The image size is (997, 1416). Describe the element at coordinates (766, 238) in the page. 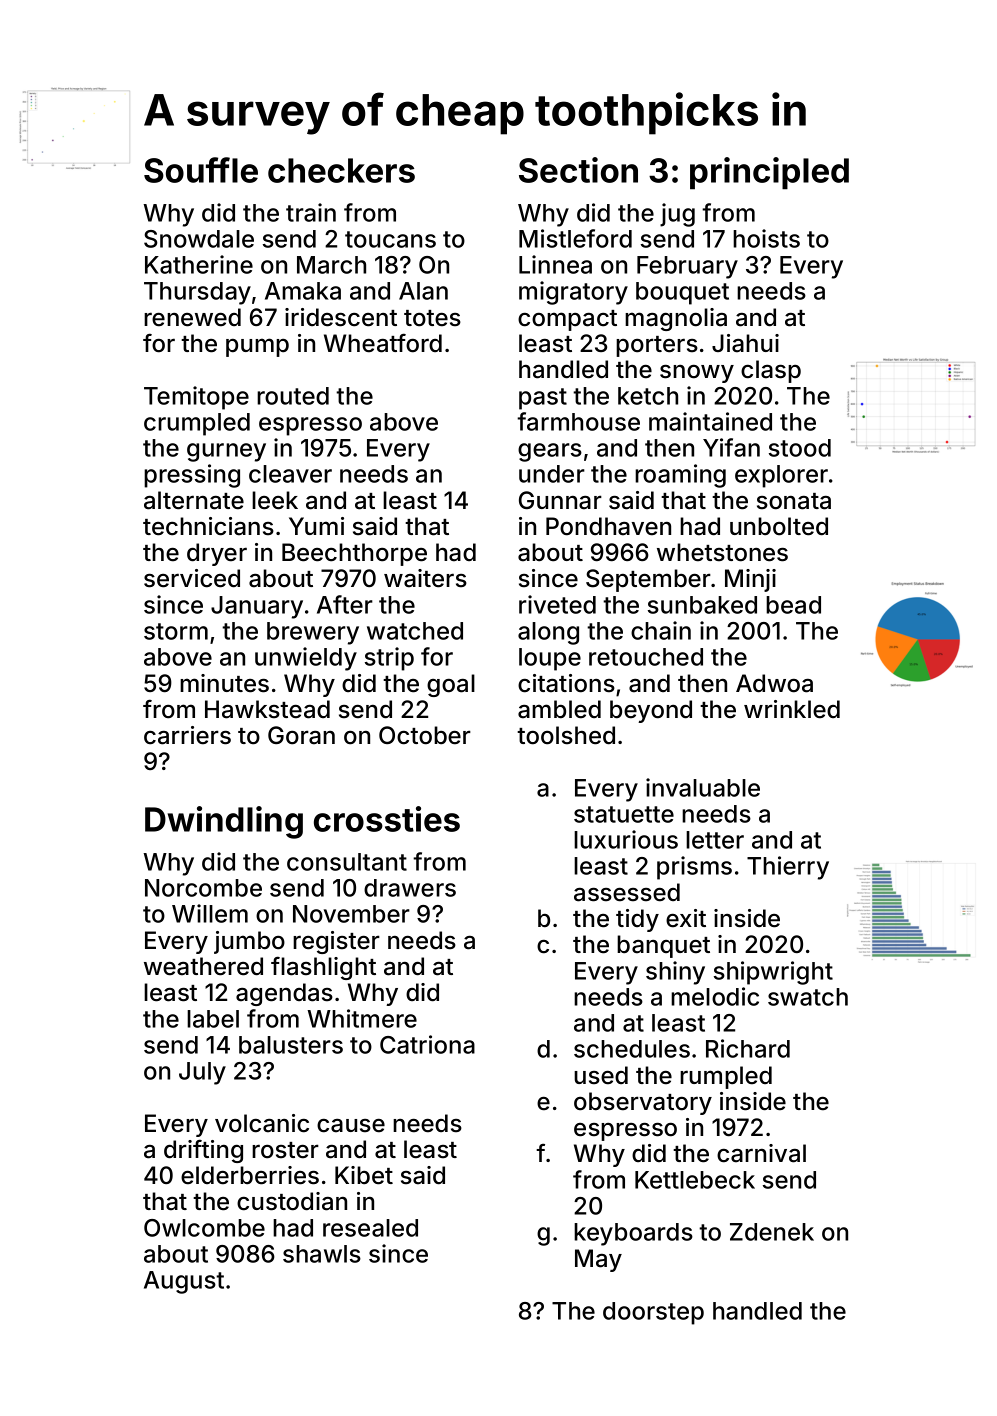

I see `hoists` at that location.
